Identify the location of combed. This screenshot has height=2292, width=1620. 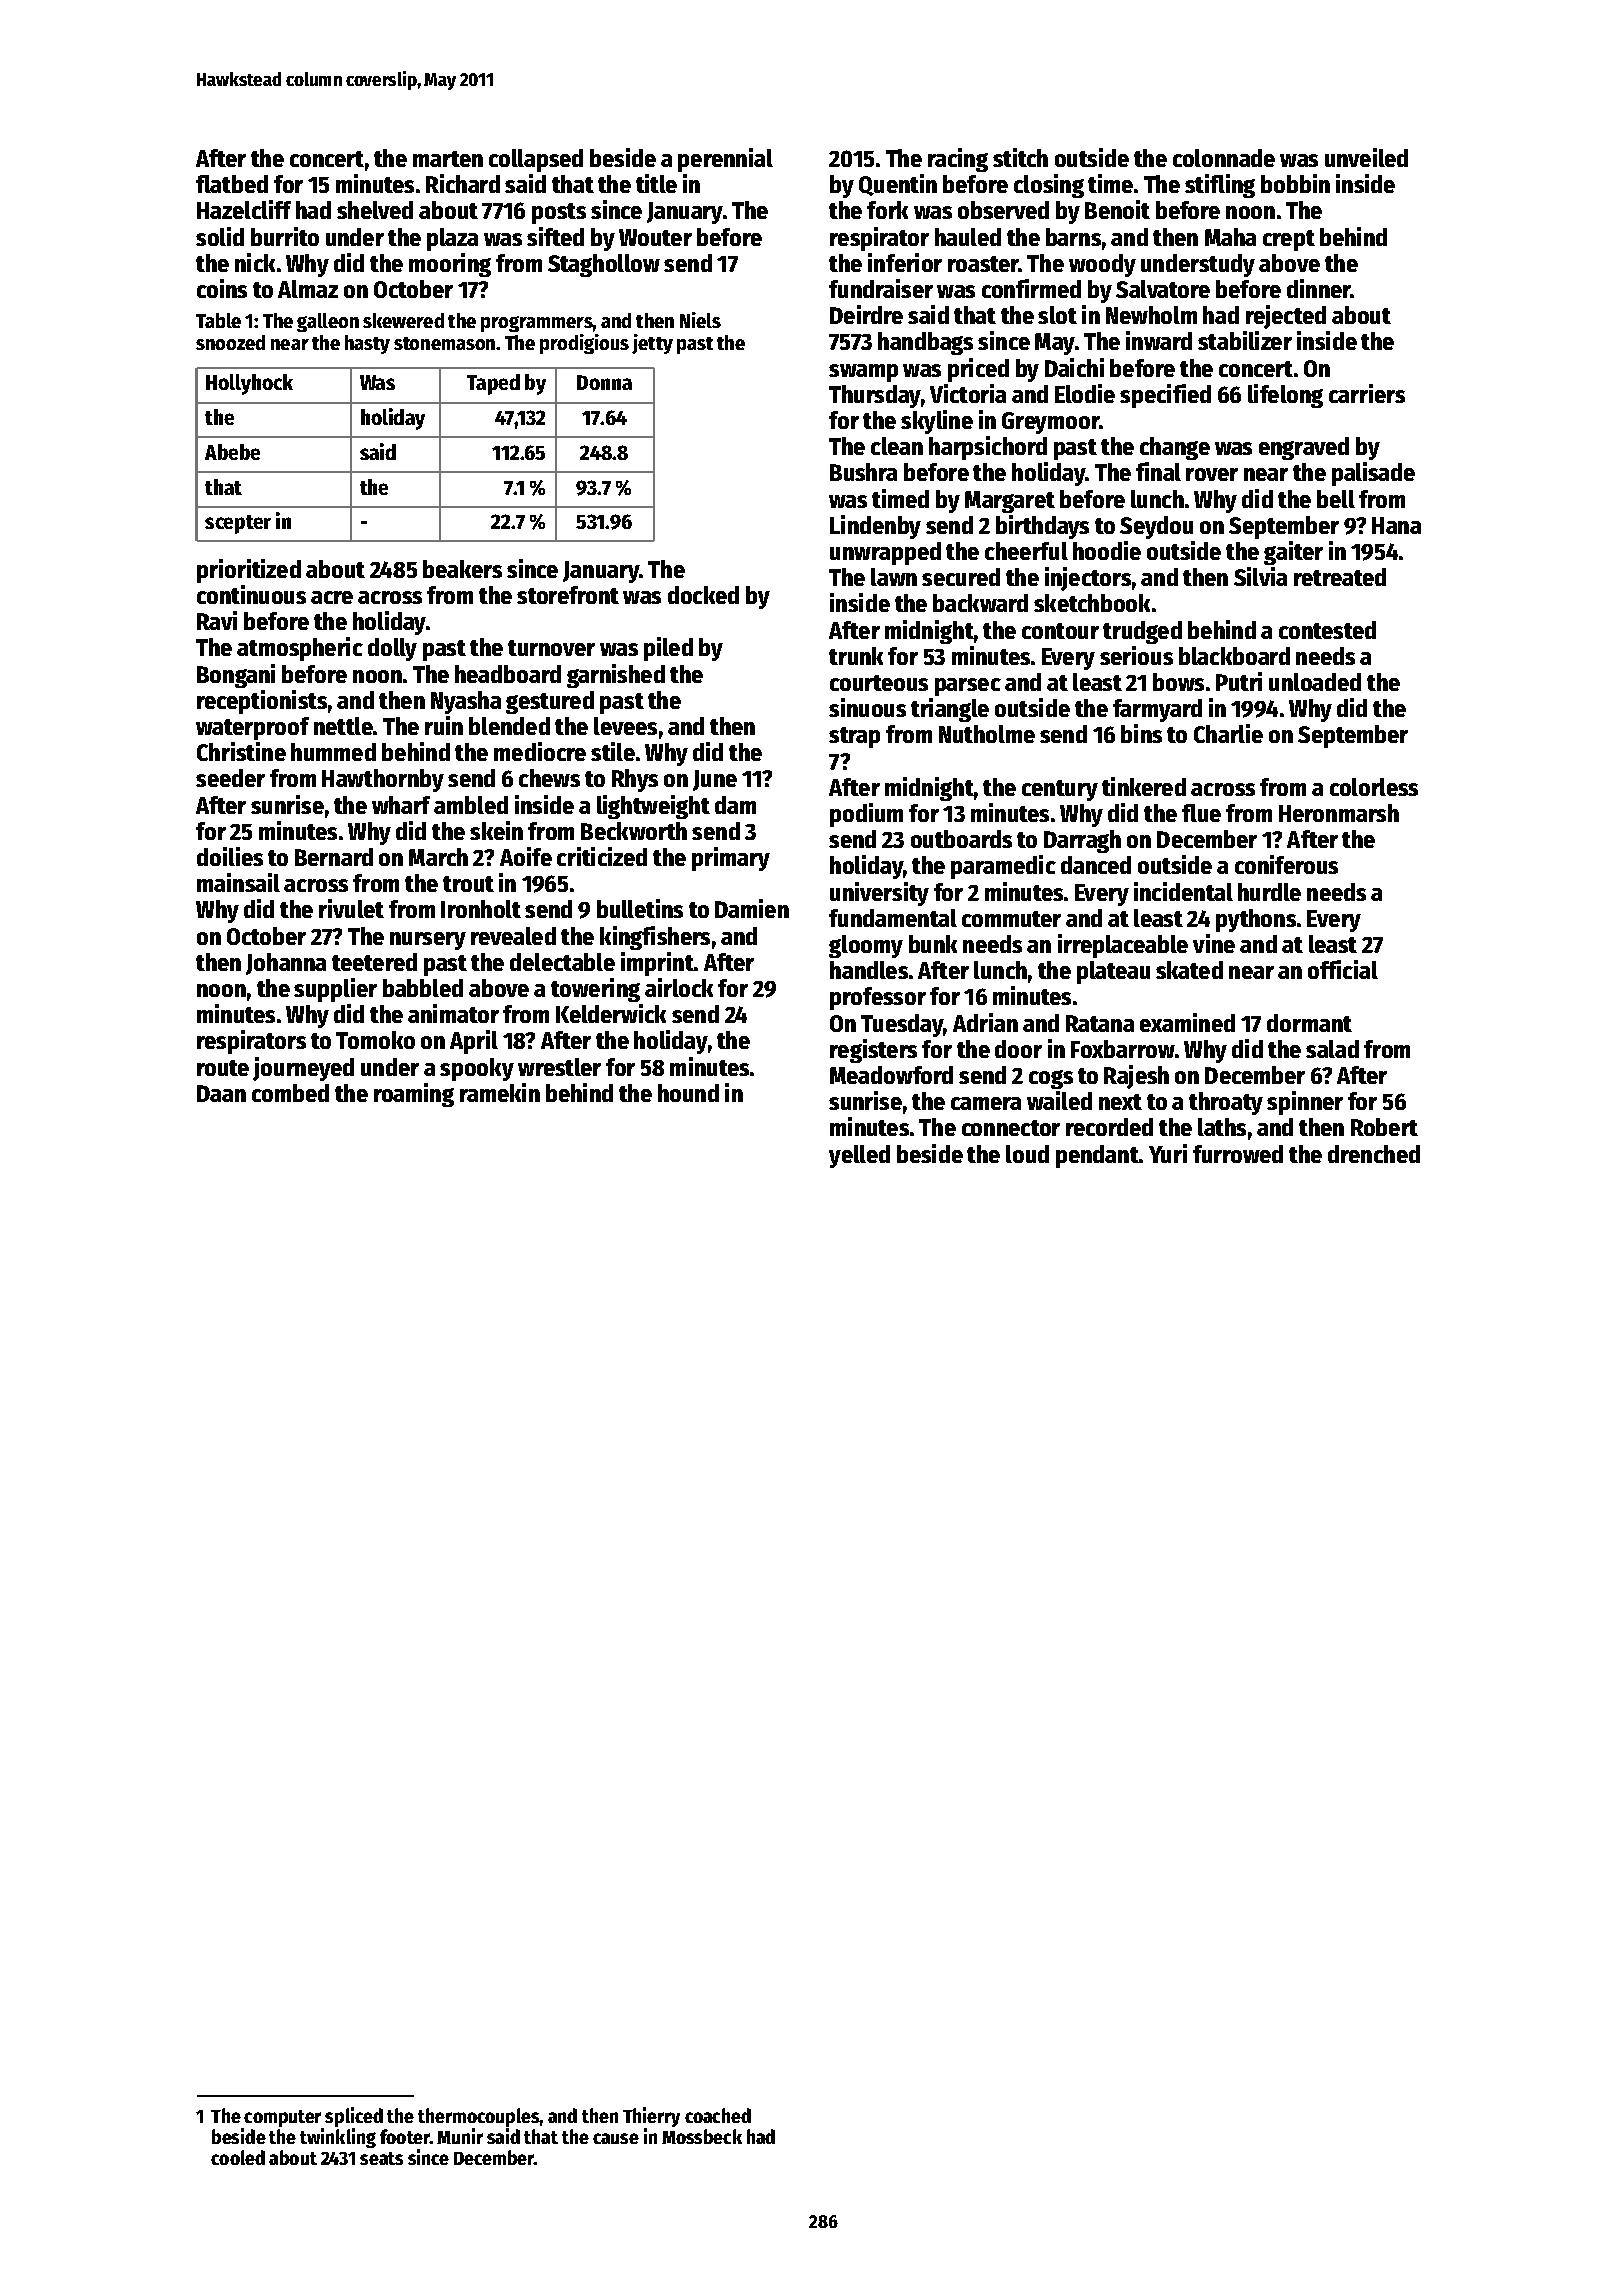
(290, 1093).
